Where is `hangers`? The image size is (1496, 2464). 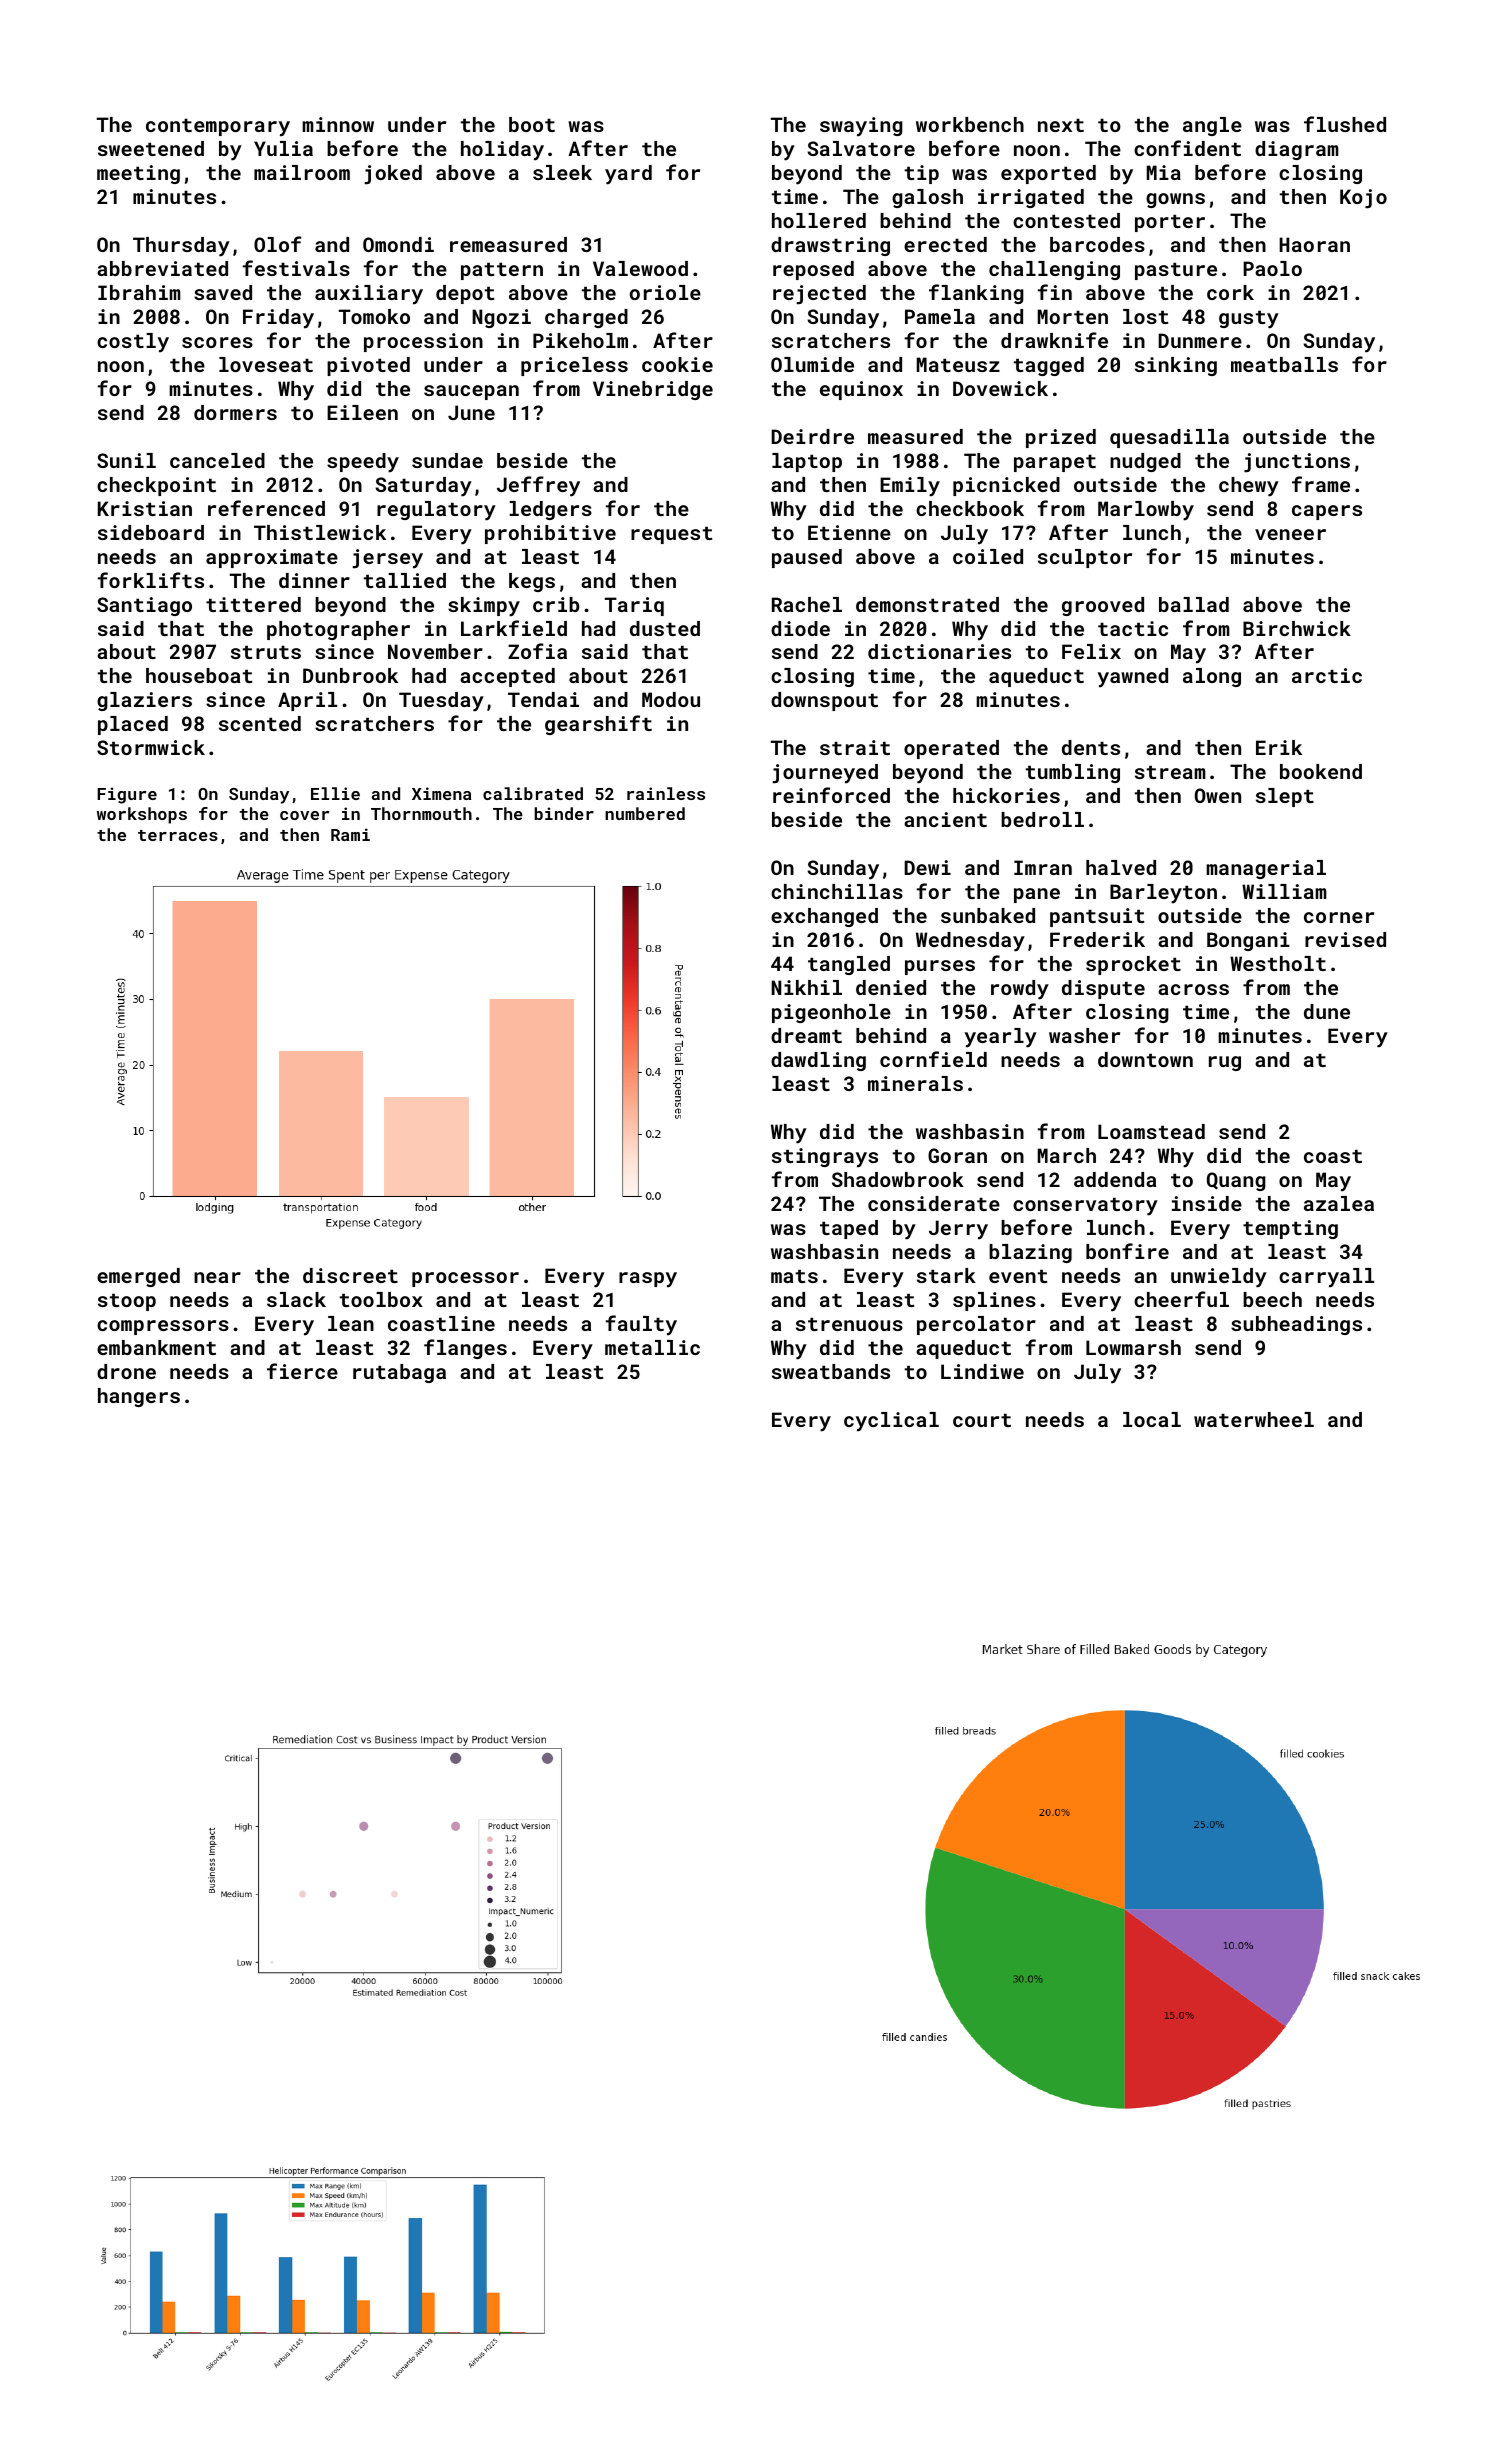 hangers is located at coordinates (139, 1397).
